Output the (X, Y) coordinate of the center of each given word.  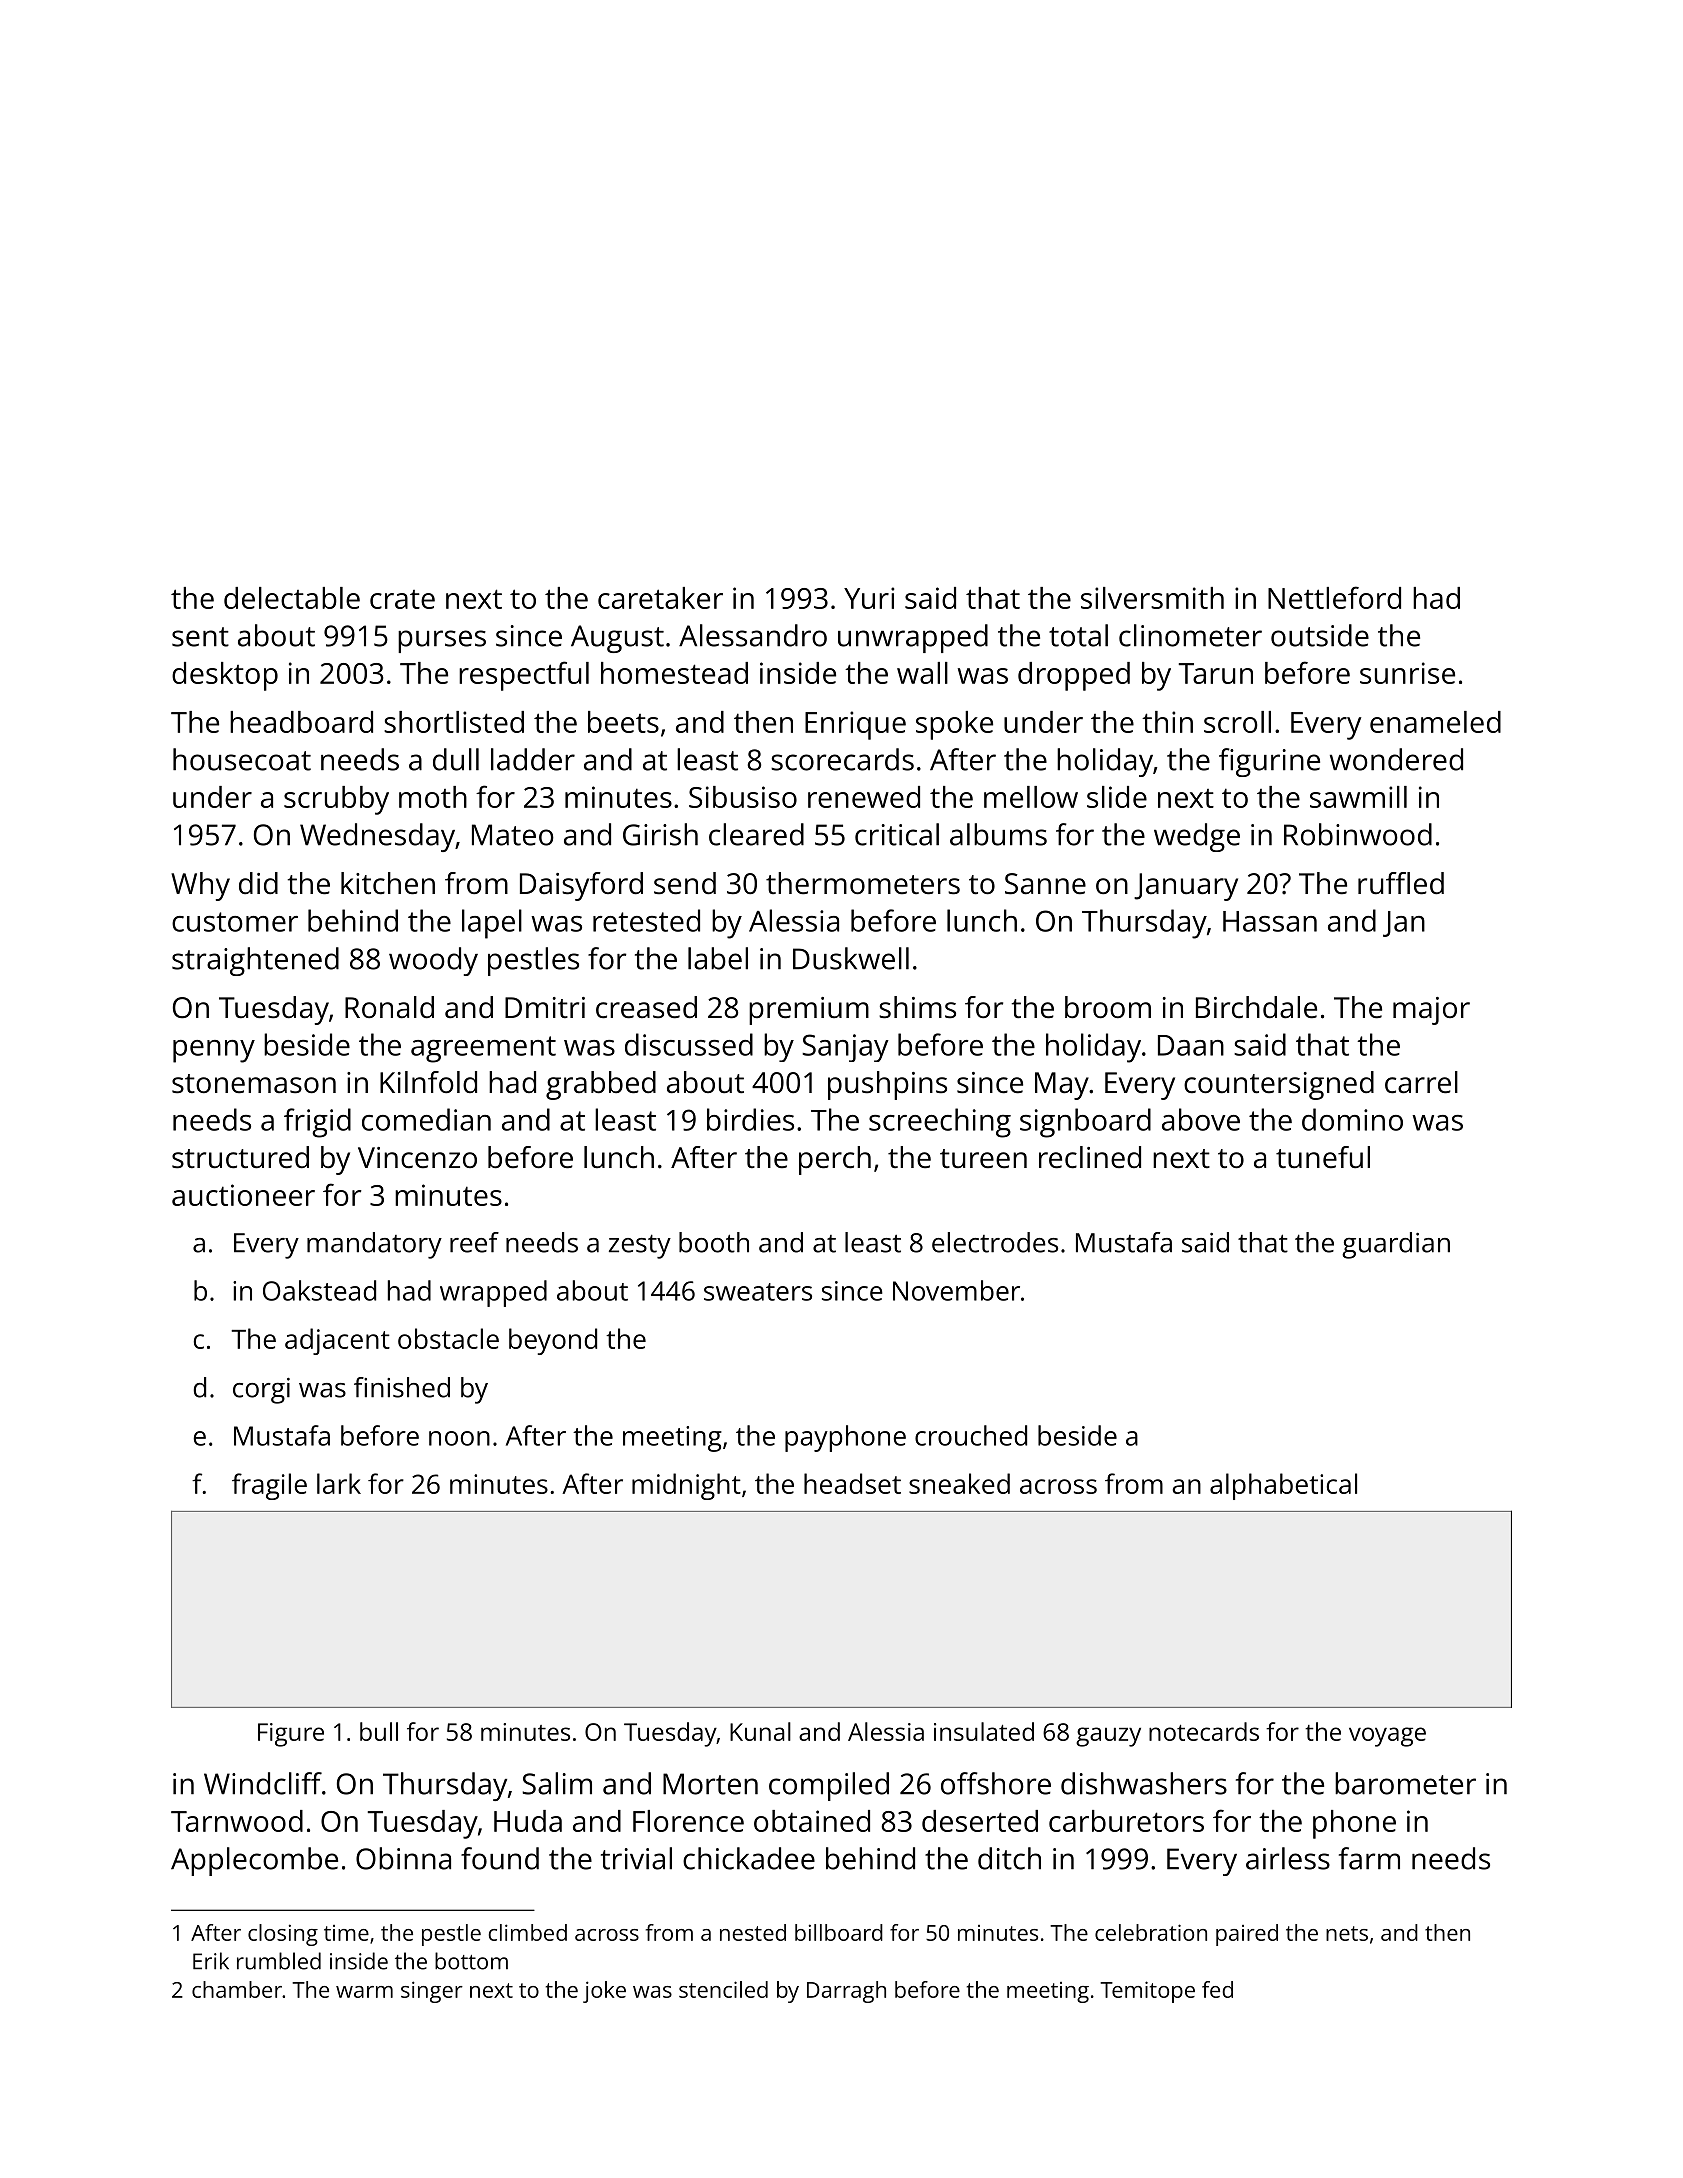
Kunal (760, 1731)
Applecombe (254, 1861)
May (1062, 1086)
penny (214, 1051)
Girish (660, 834)
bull (379, 1731)
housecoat (242, 759)
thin (1167, 722)
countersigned (1279, 1085)
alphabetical (1283, 1486)
